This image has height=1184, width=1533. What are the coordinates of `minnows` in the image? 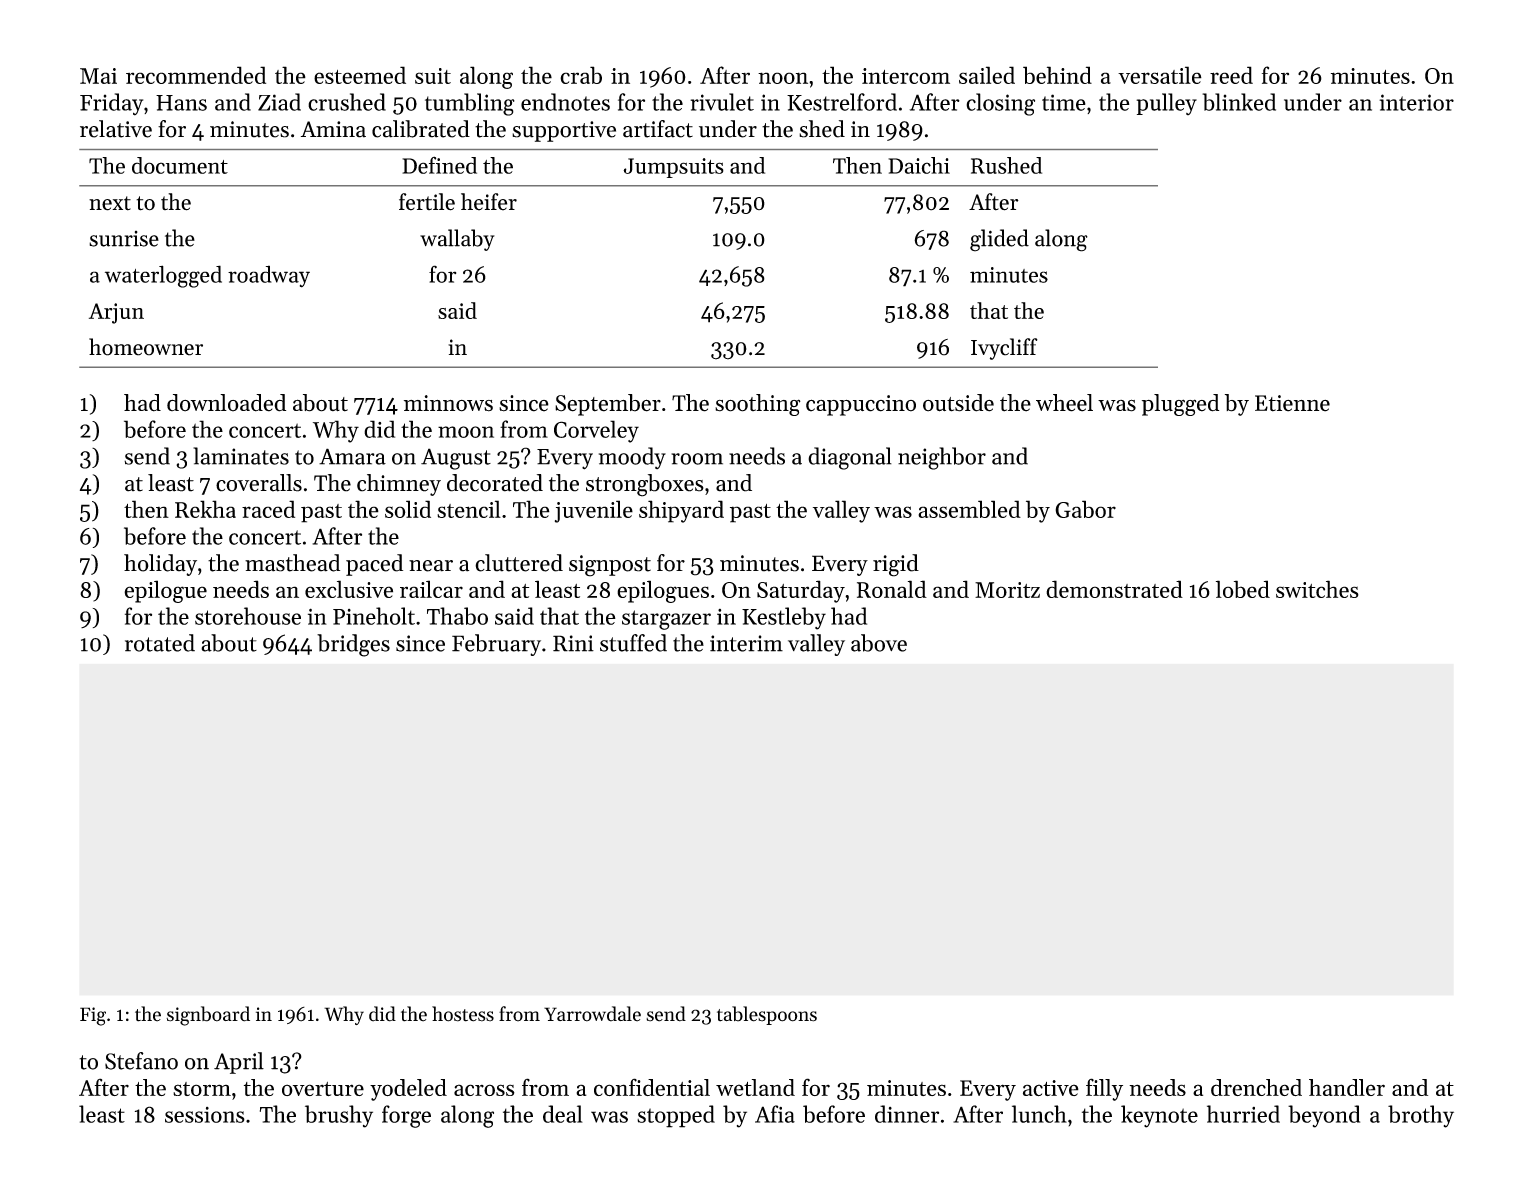 It's located at (448, 403).
